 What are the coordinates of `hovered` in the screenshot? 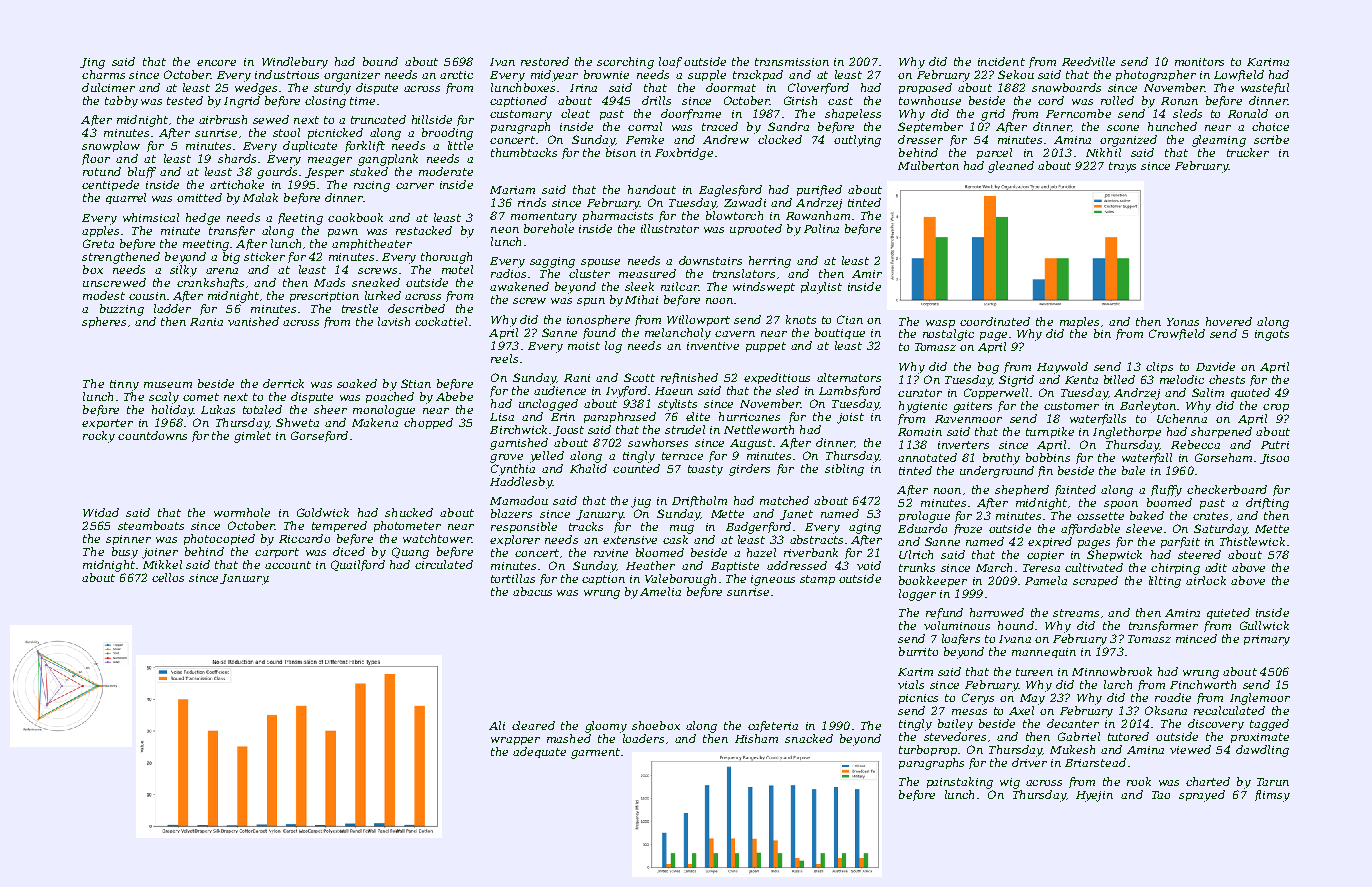 It's located at (1229, 321).
